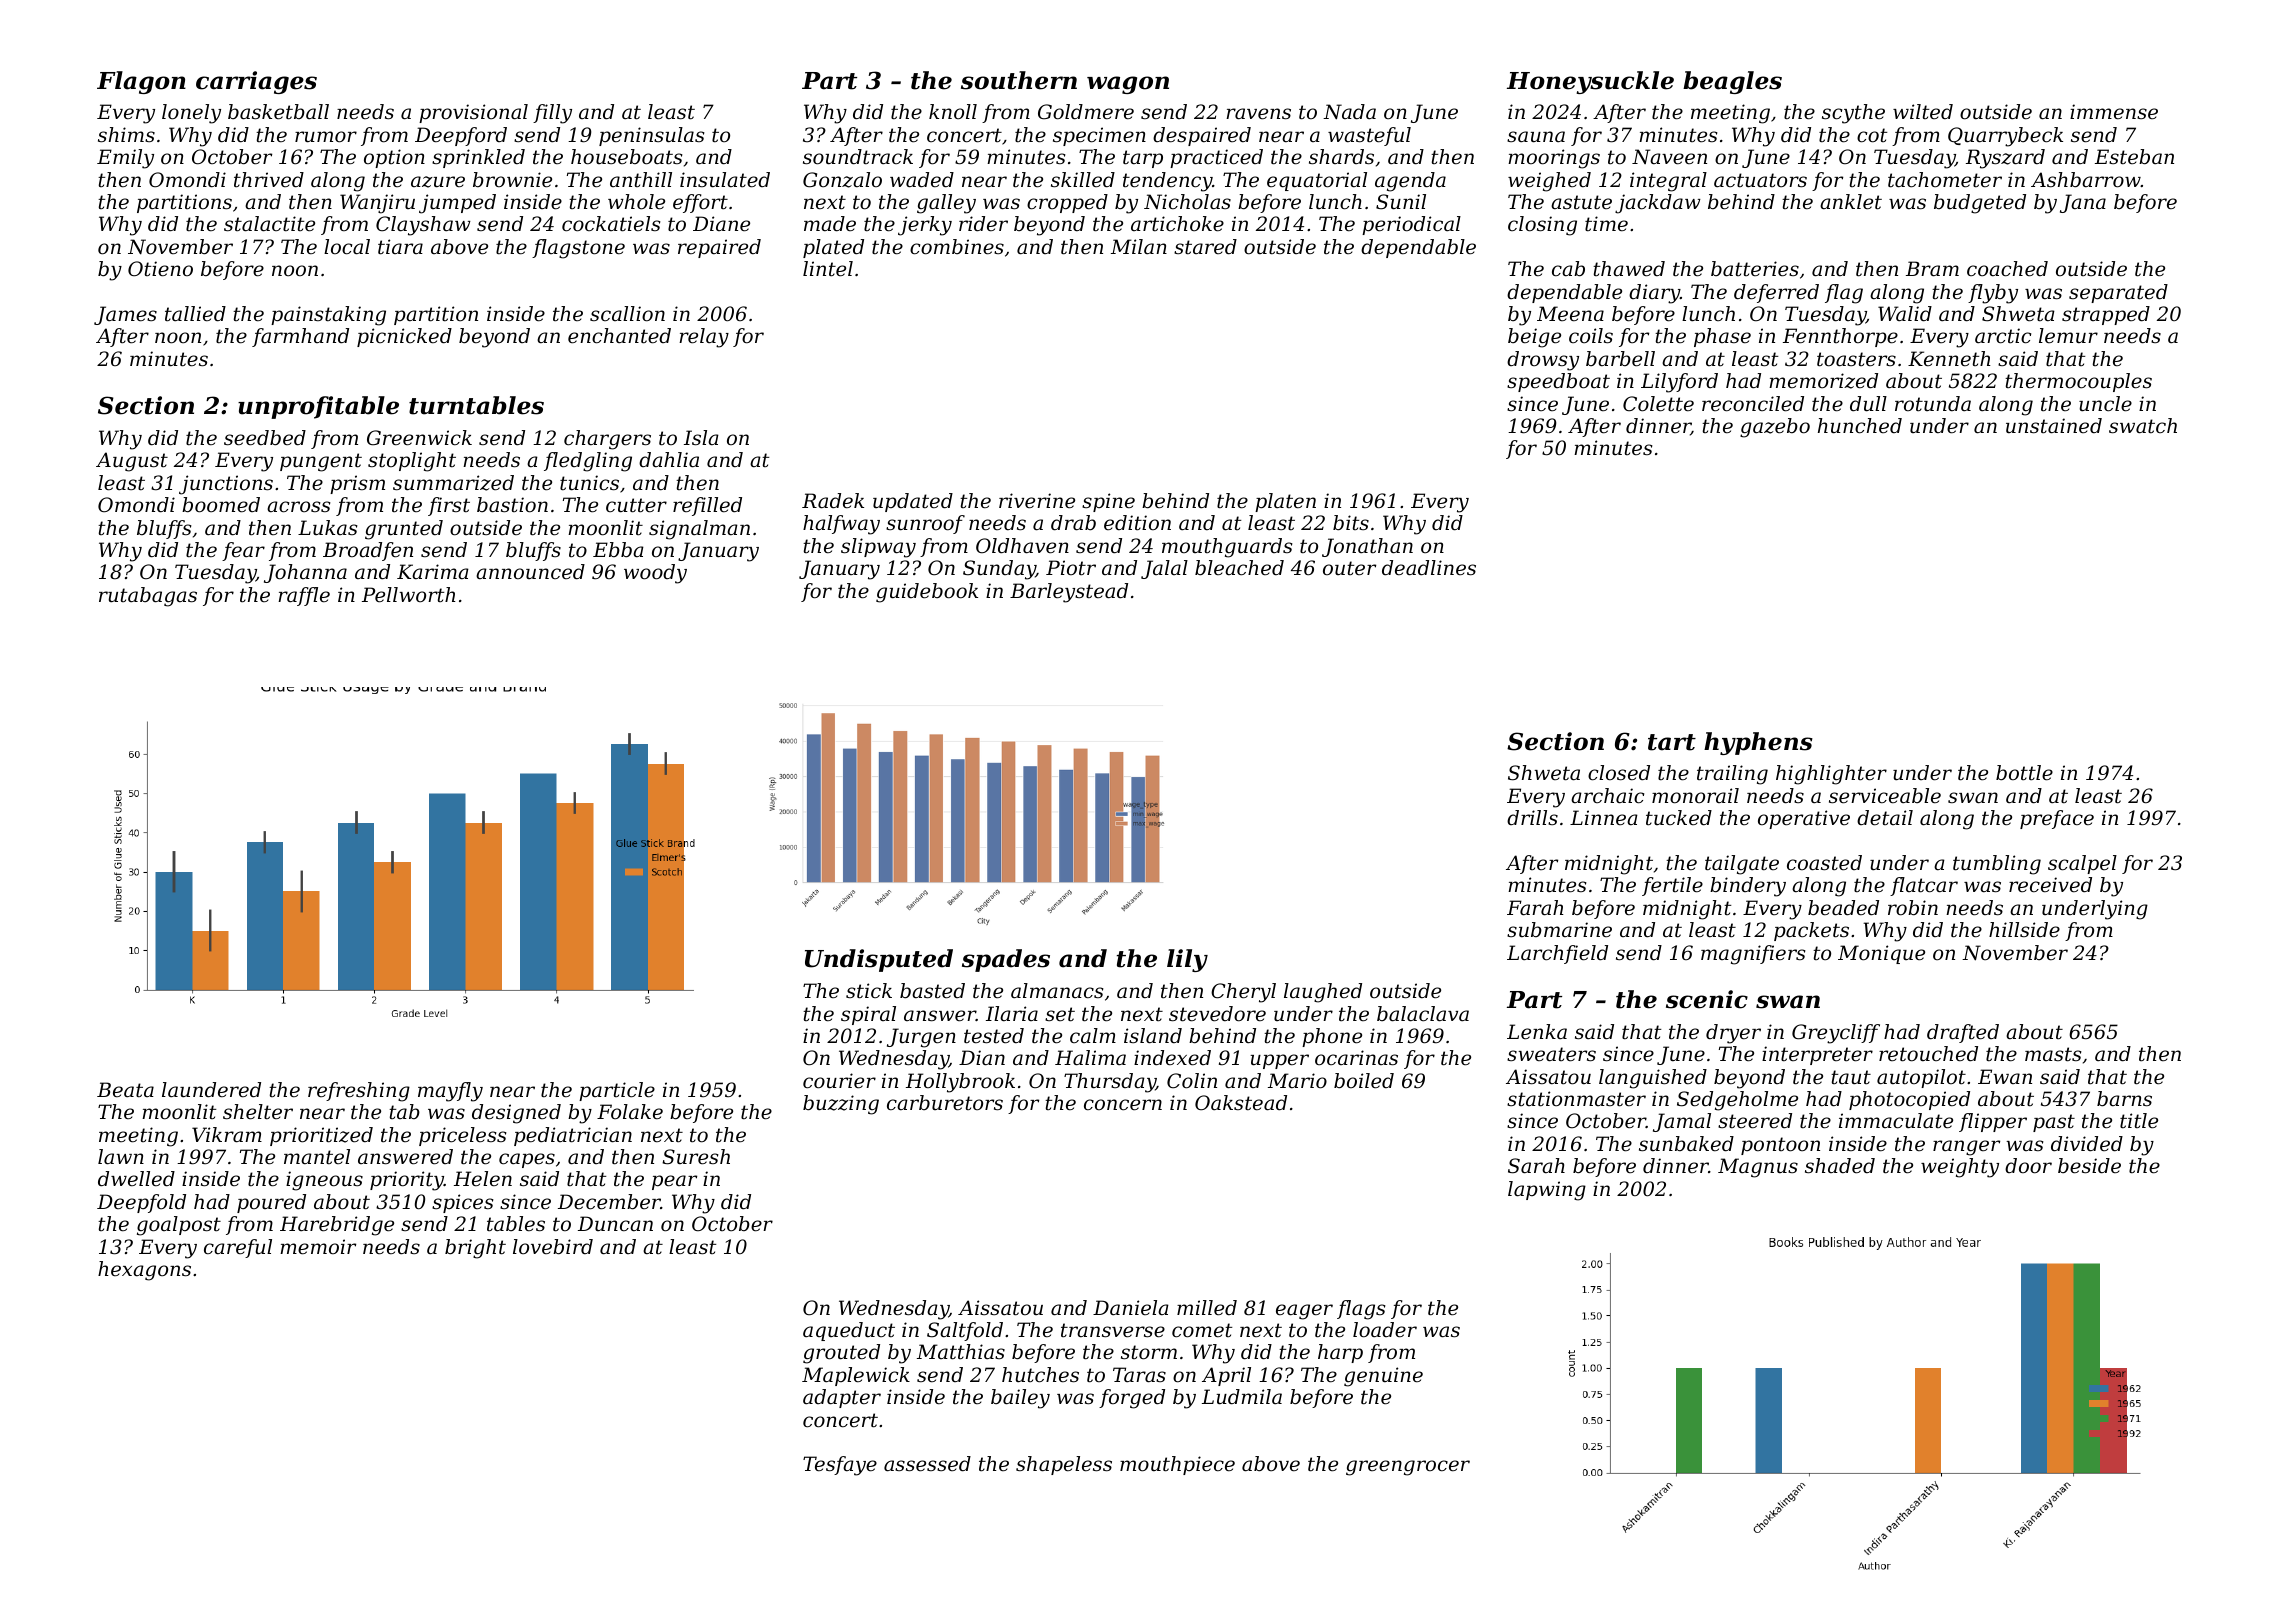 This image has height=1614, width=2282. I want to click on tart, so click(1672, 742).
